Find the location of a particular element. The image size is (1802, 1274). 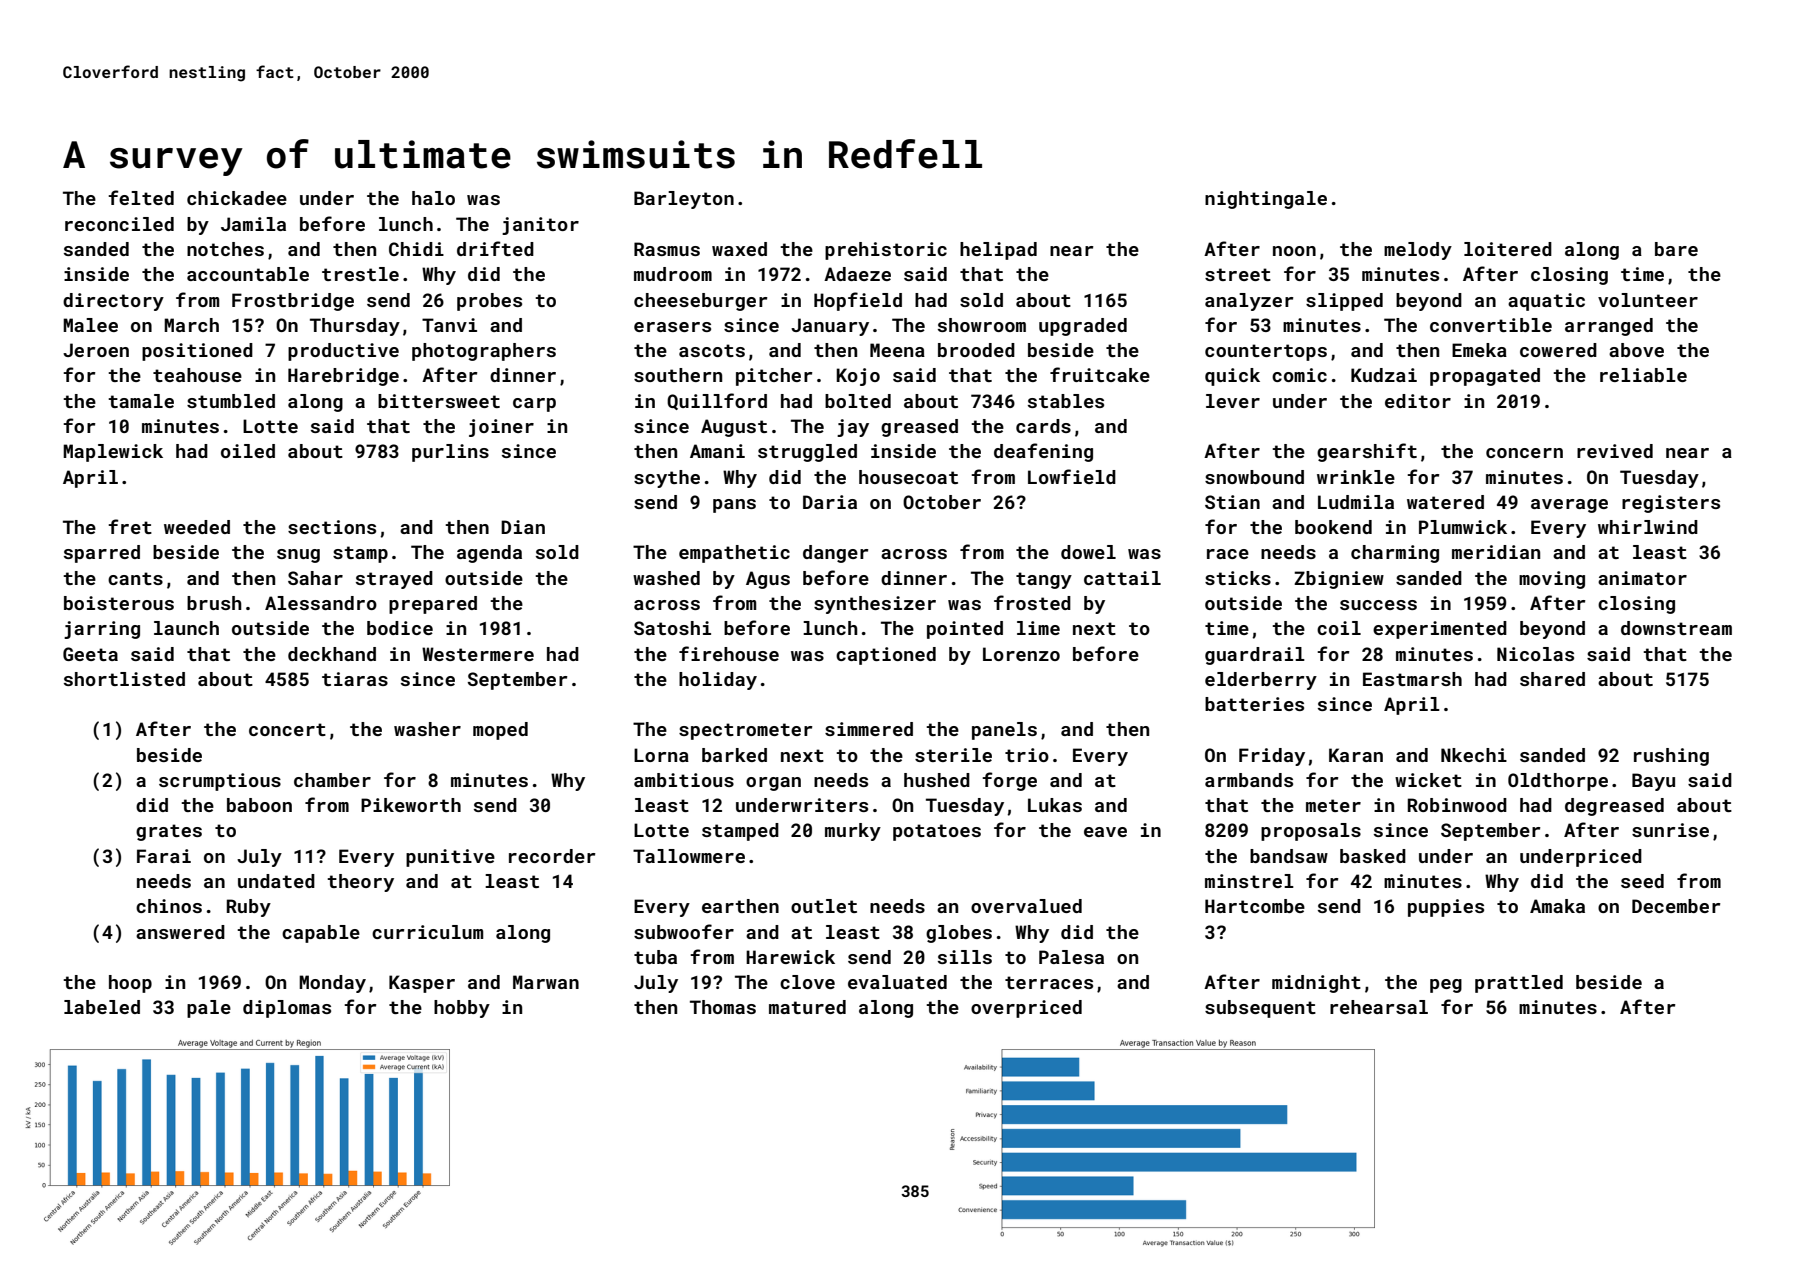

overpriced is located at coordinates (1026, 1009).
